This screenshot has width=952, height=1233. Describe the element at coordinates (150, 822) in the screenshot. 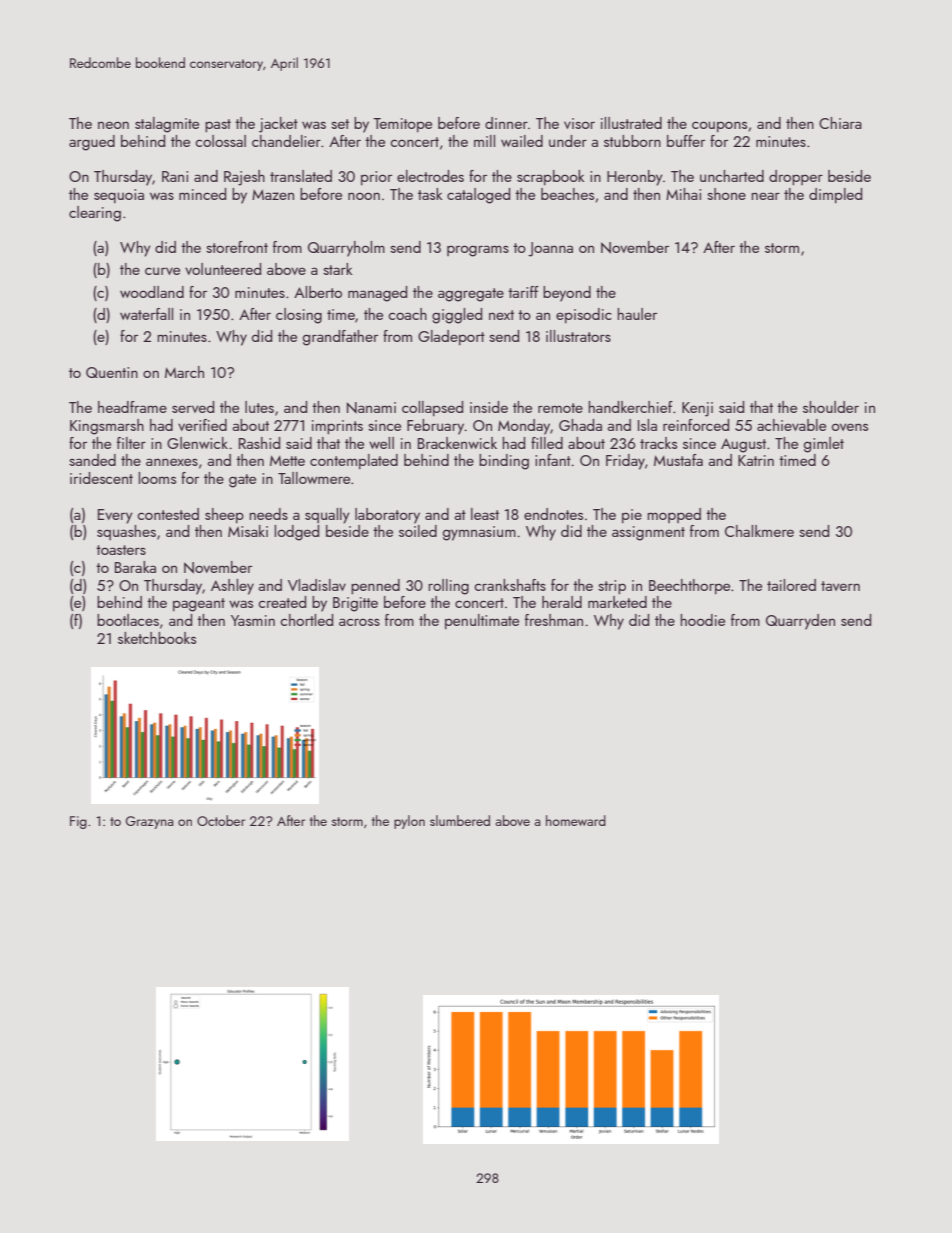

I see `Grazyna` at that location.
